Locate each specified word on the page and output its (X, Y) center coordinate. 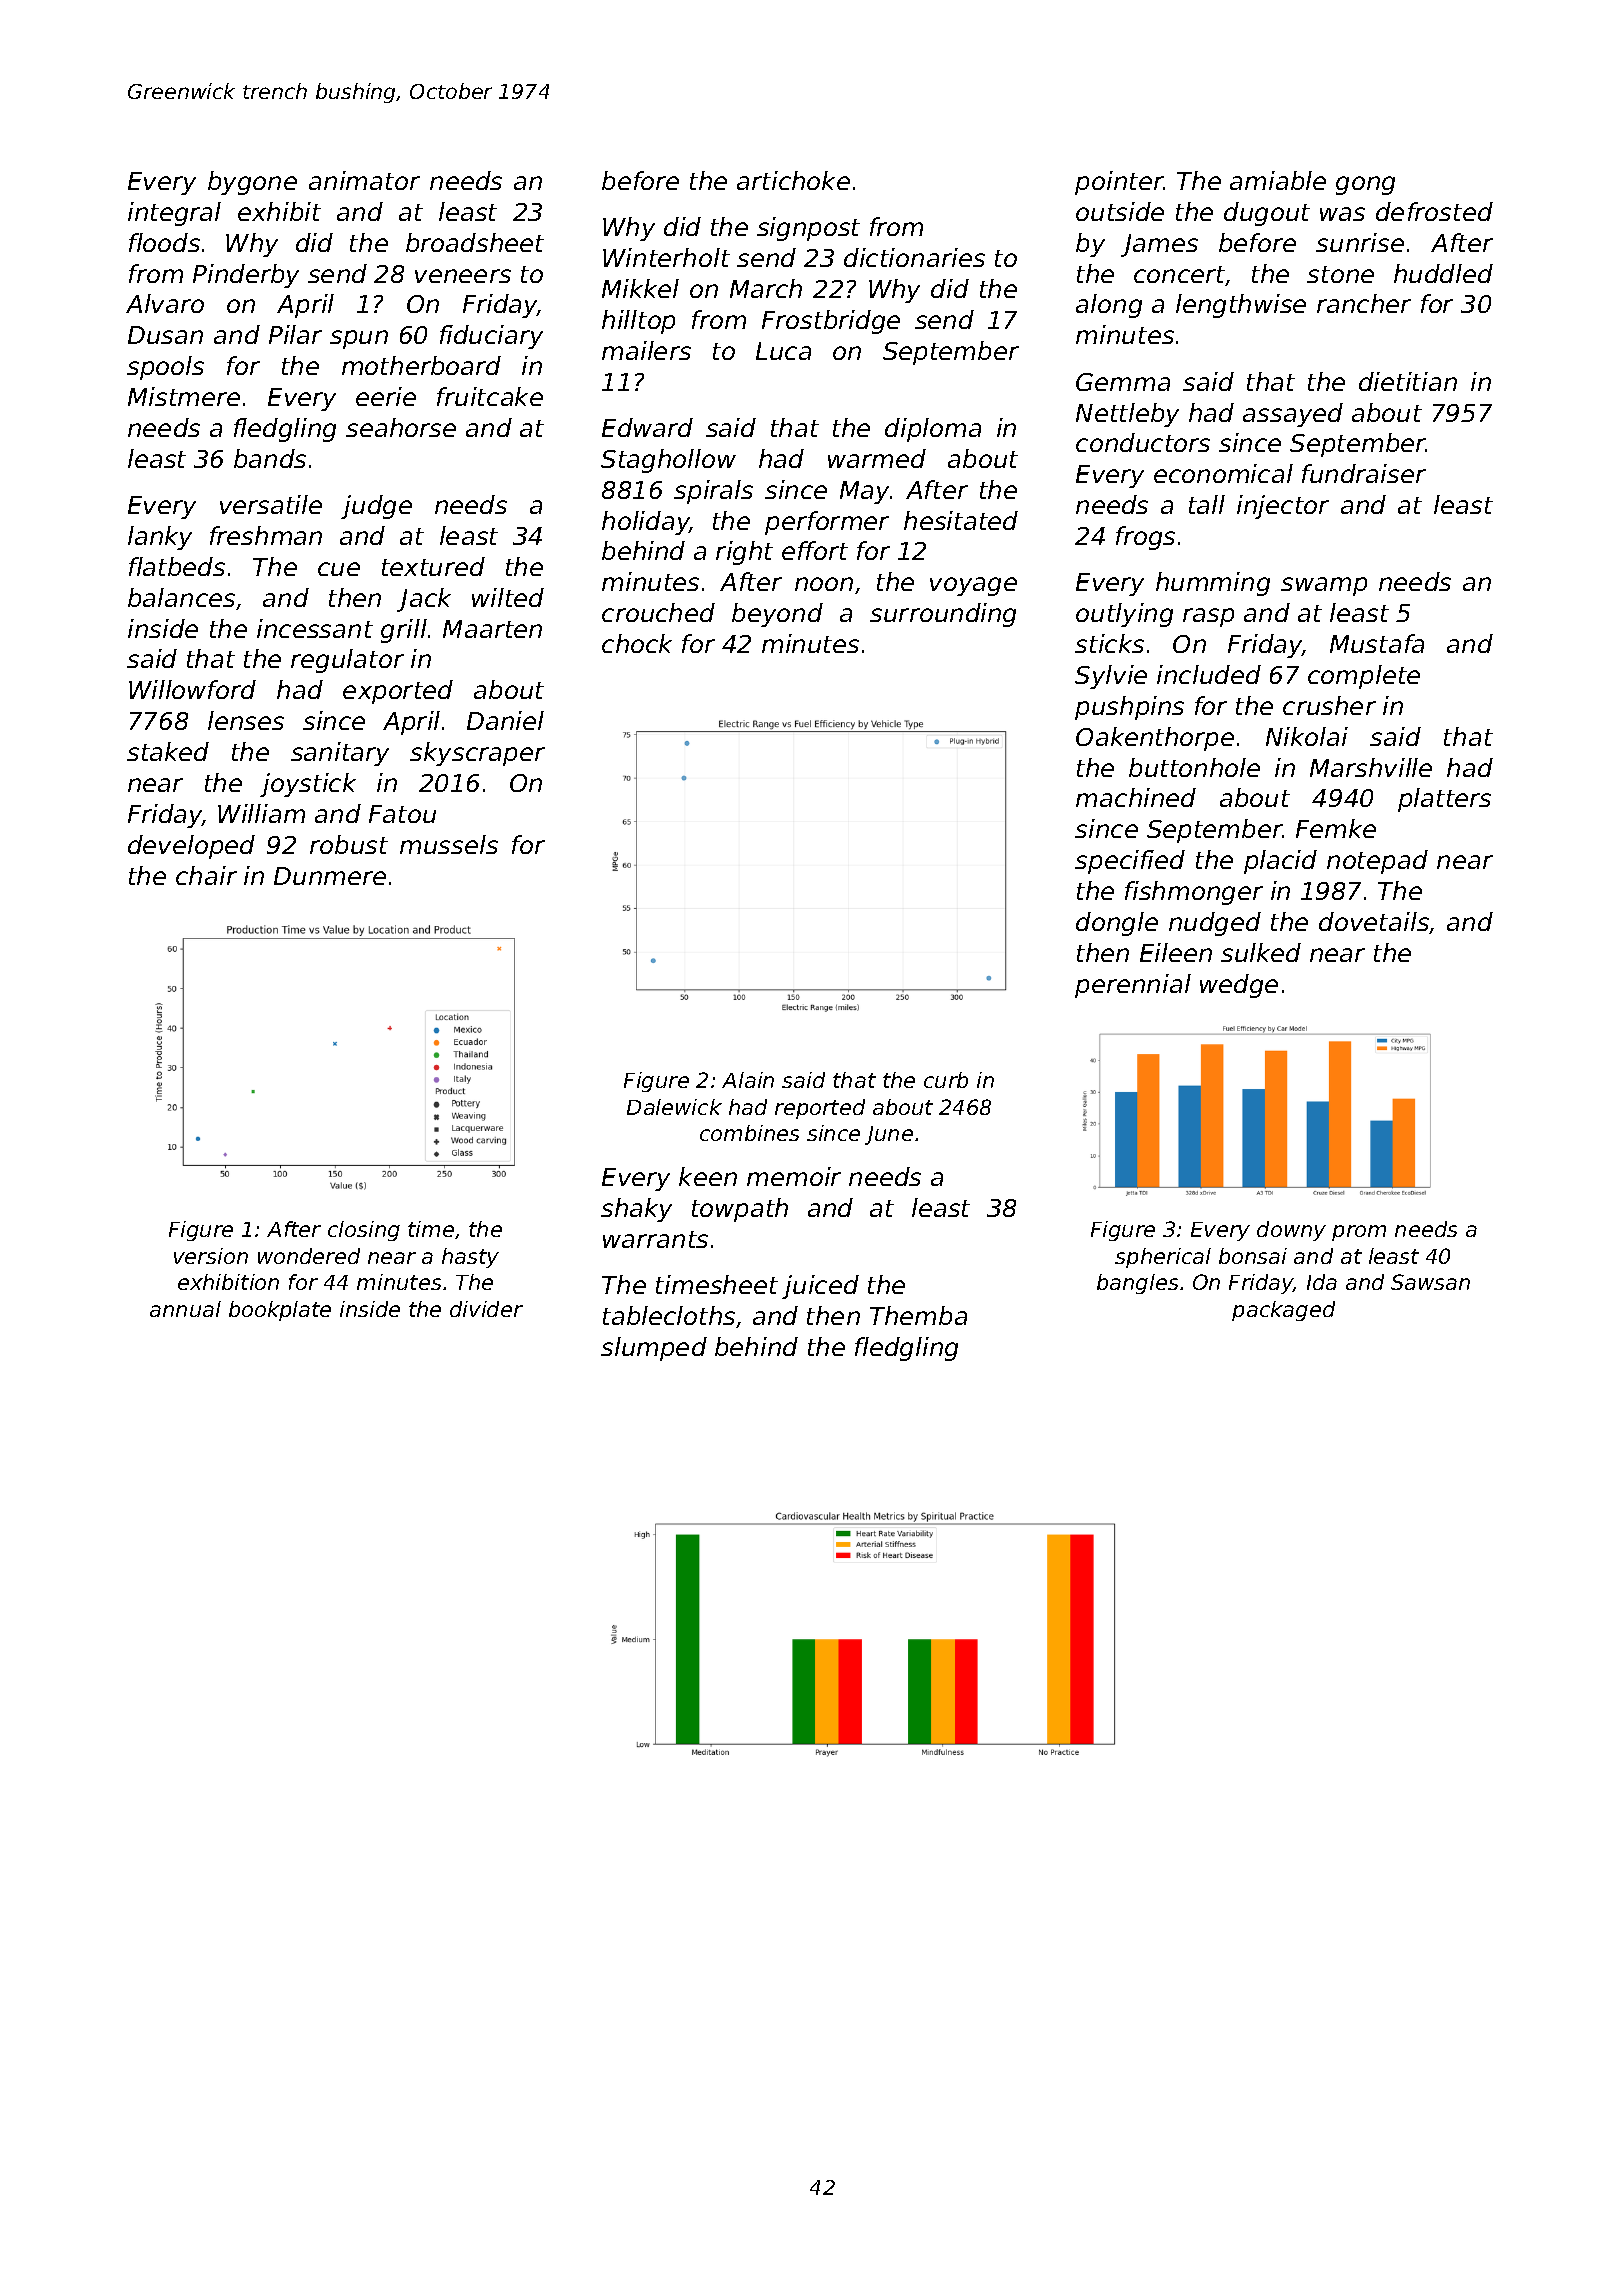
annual (185, 1309)
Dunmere (330, 876)
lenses (246, 720)
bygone (252, 183)
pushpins (1129, 708)
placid (1280, 862)
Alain (748, 1080)
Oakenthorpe (1155, 739)
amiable (1278, 180)
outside (1120, 211)
